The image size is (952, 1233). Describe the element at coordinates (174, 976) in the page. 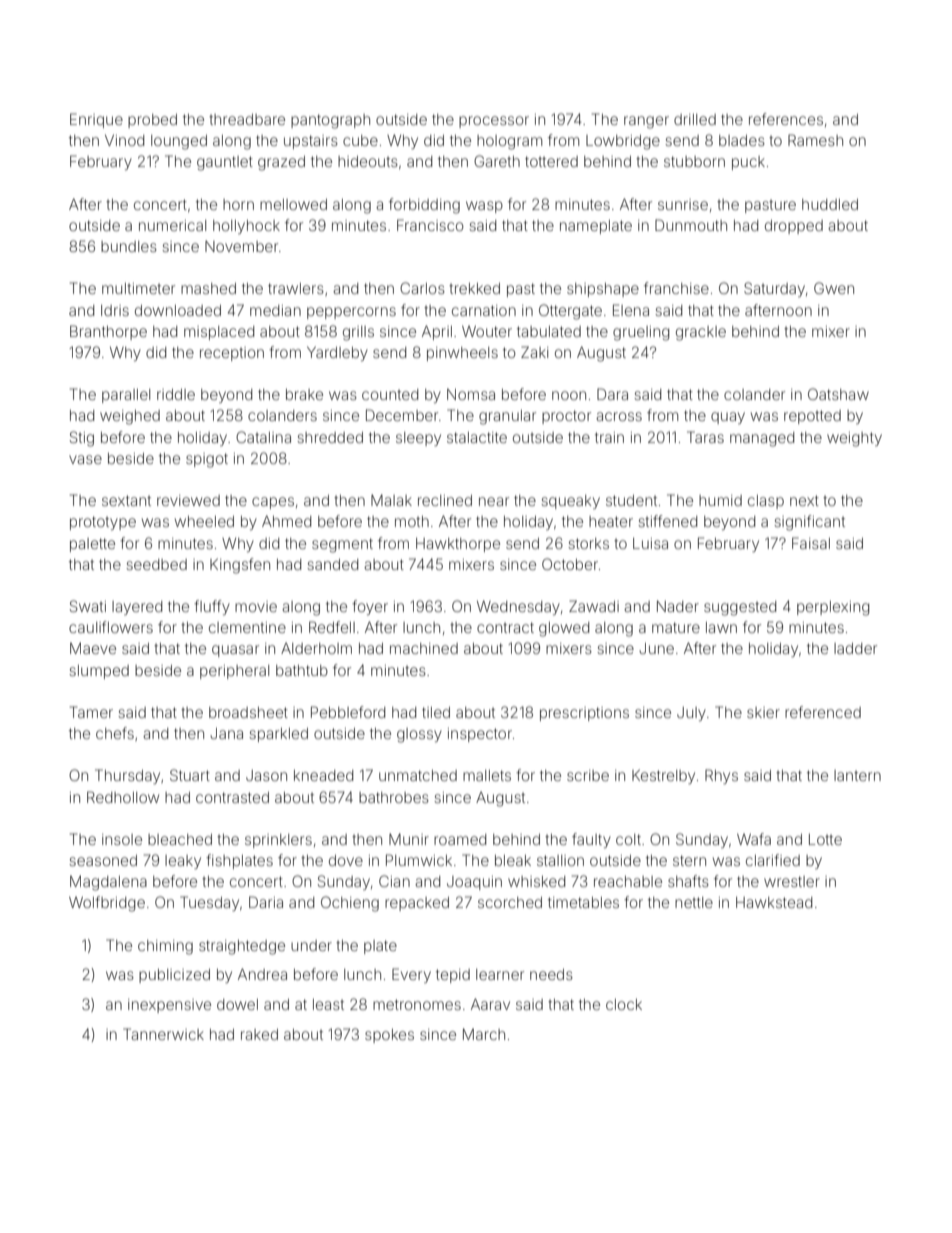

I see `publicized` at that location.
